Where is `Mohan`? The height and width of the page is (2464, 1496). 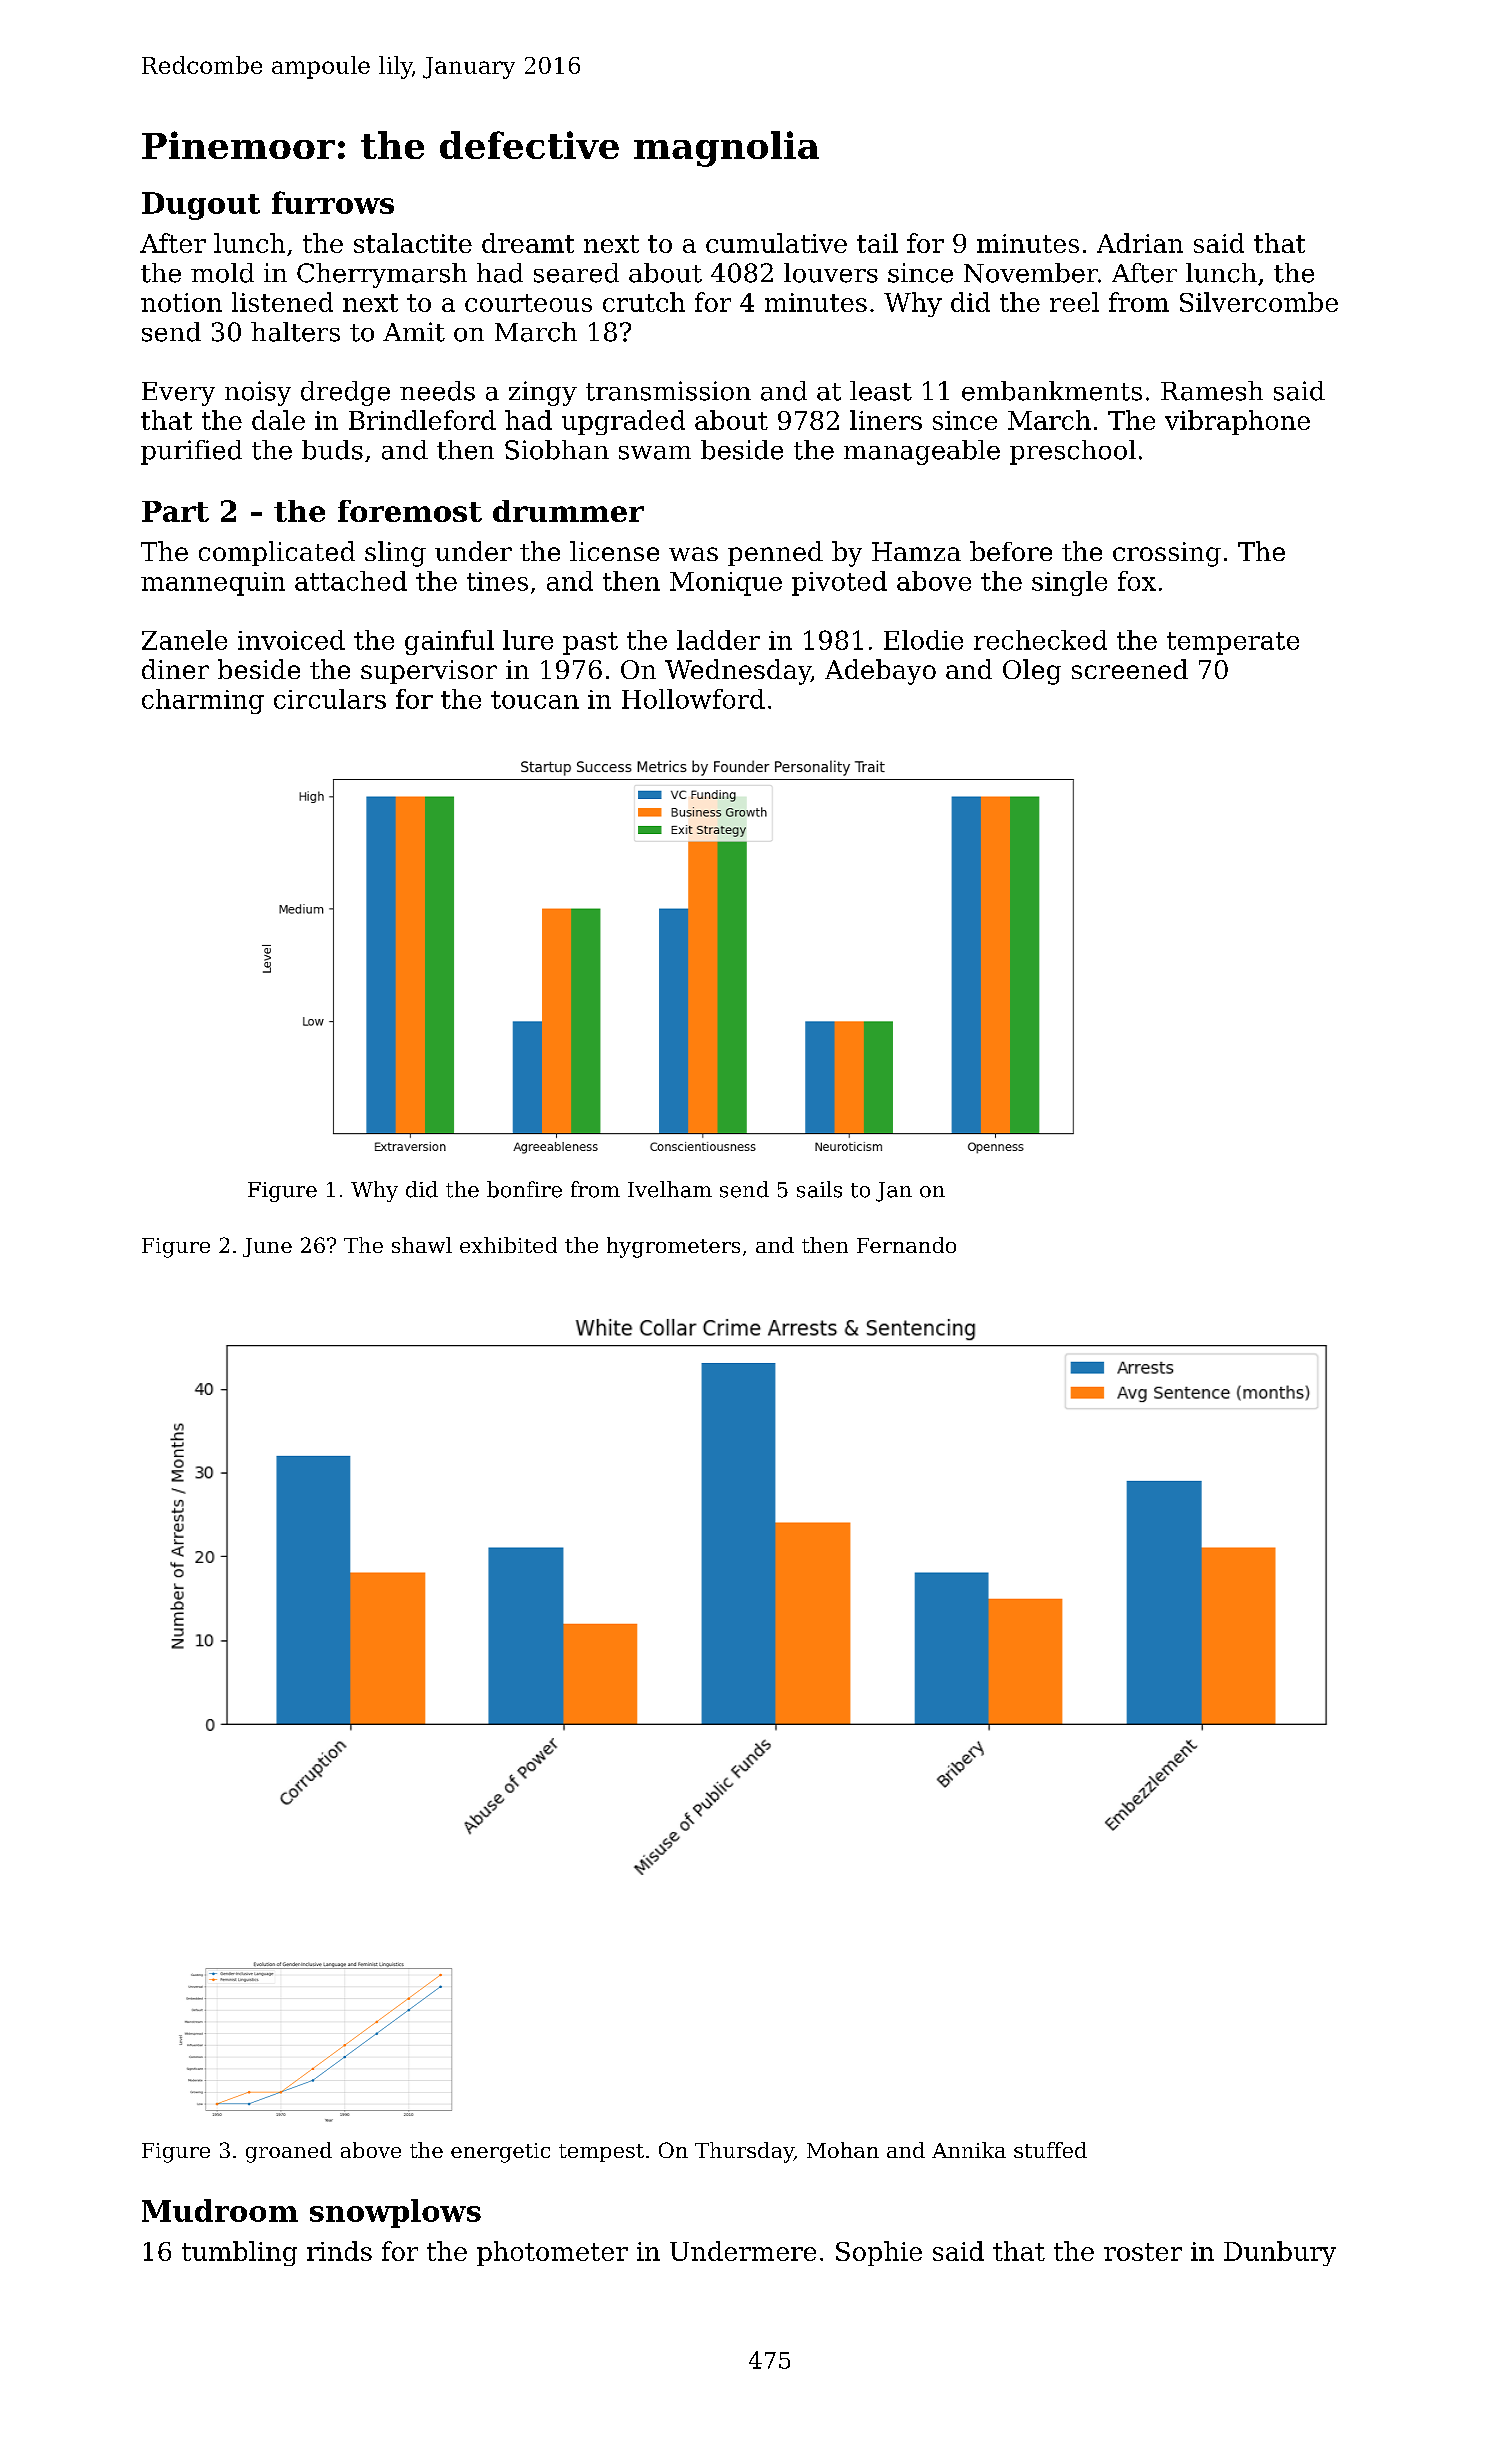
Mohan is located at coordinates (843, 2150).
